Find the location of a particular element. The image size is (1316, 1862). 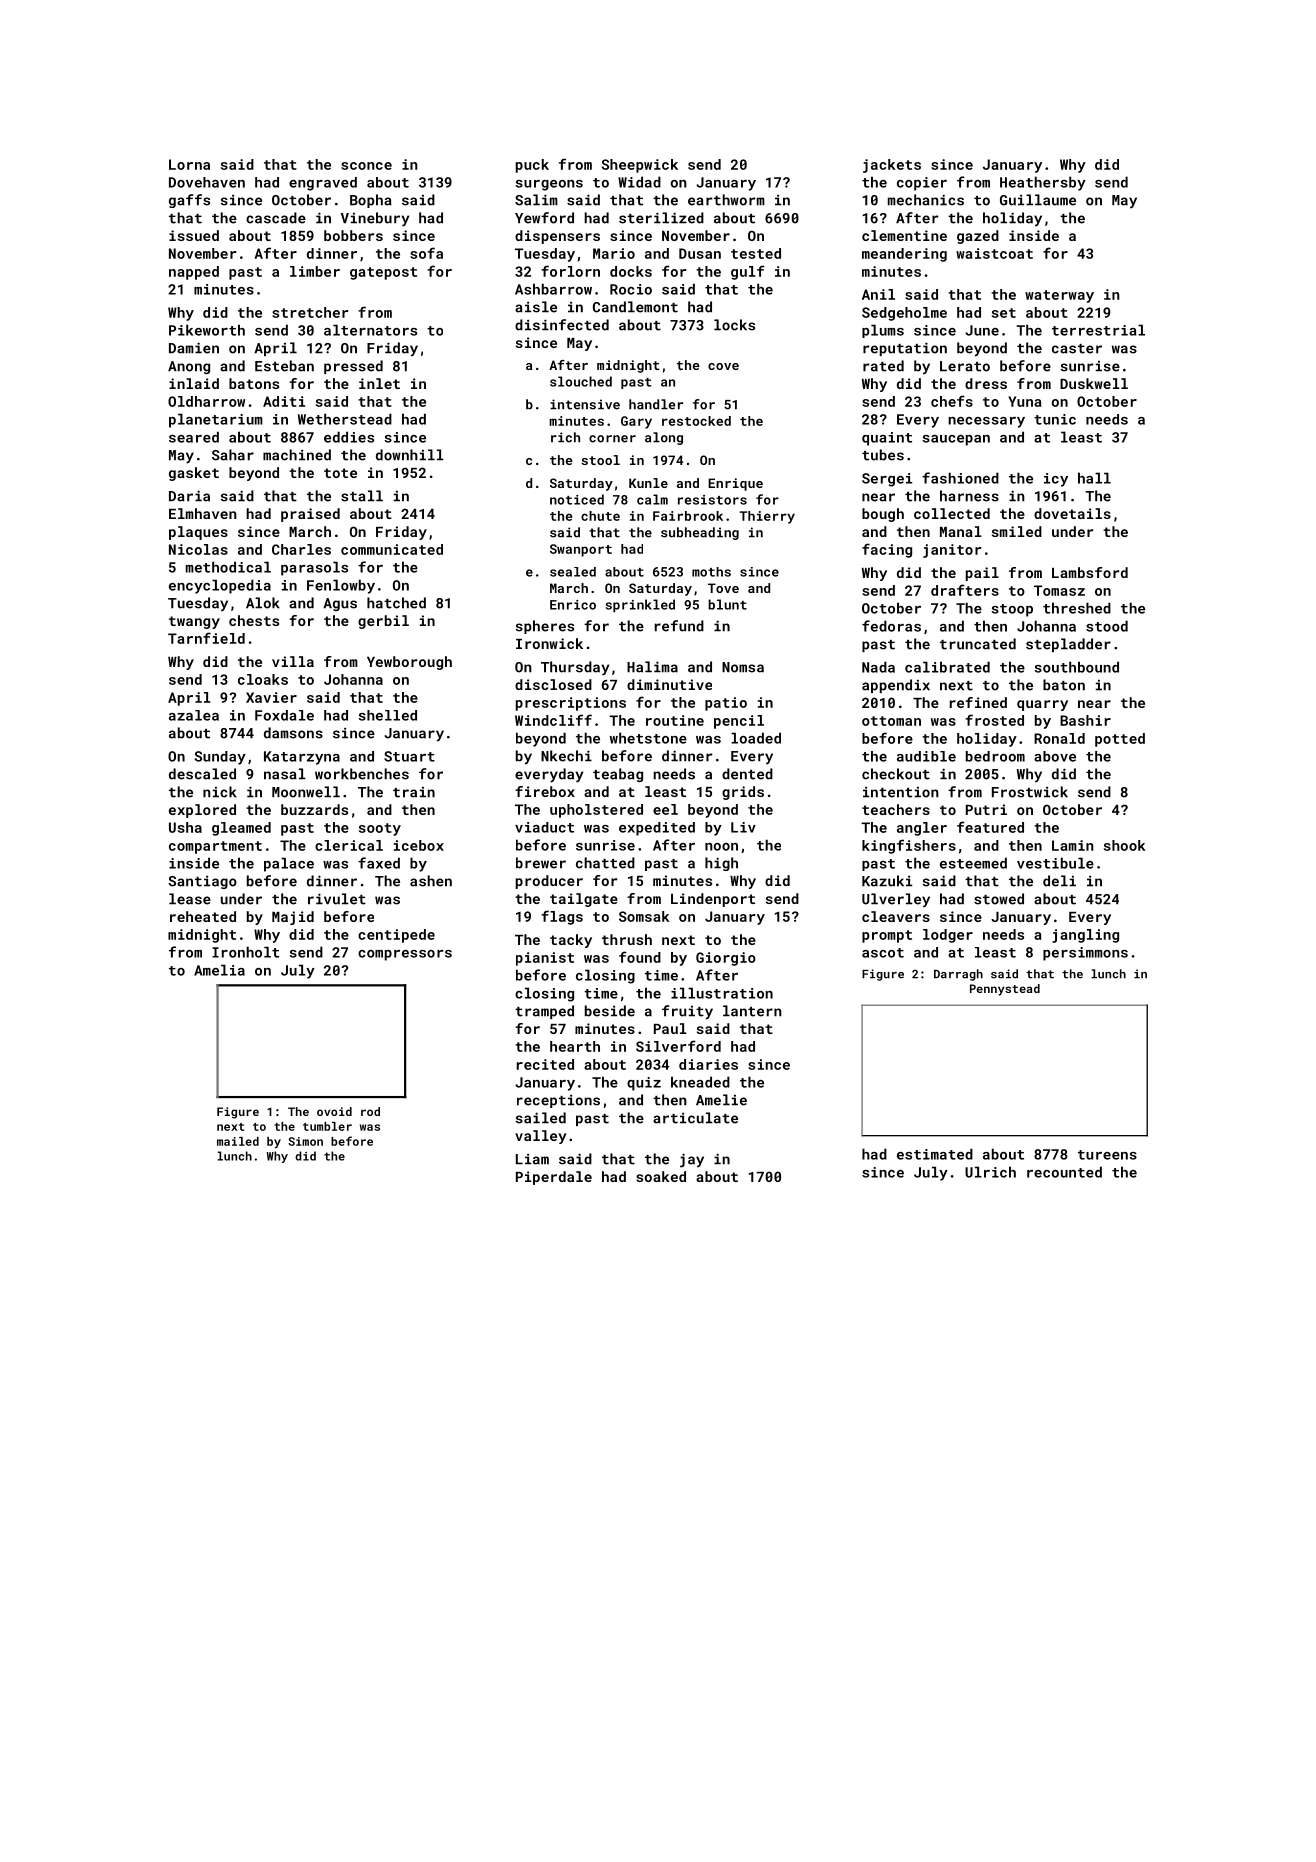

train is located at coordinates (414, 792).
